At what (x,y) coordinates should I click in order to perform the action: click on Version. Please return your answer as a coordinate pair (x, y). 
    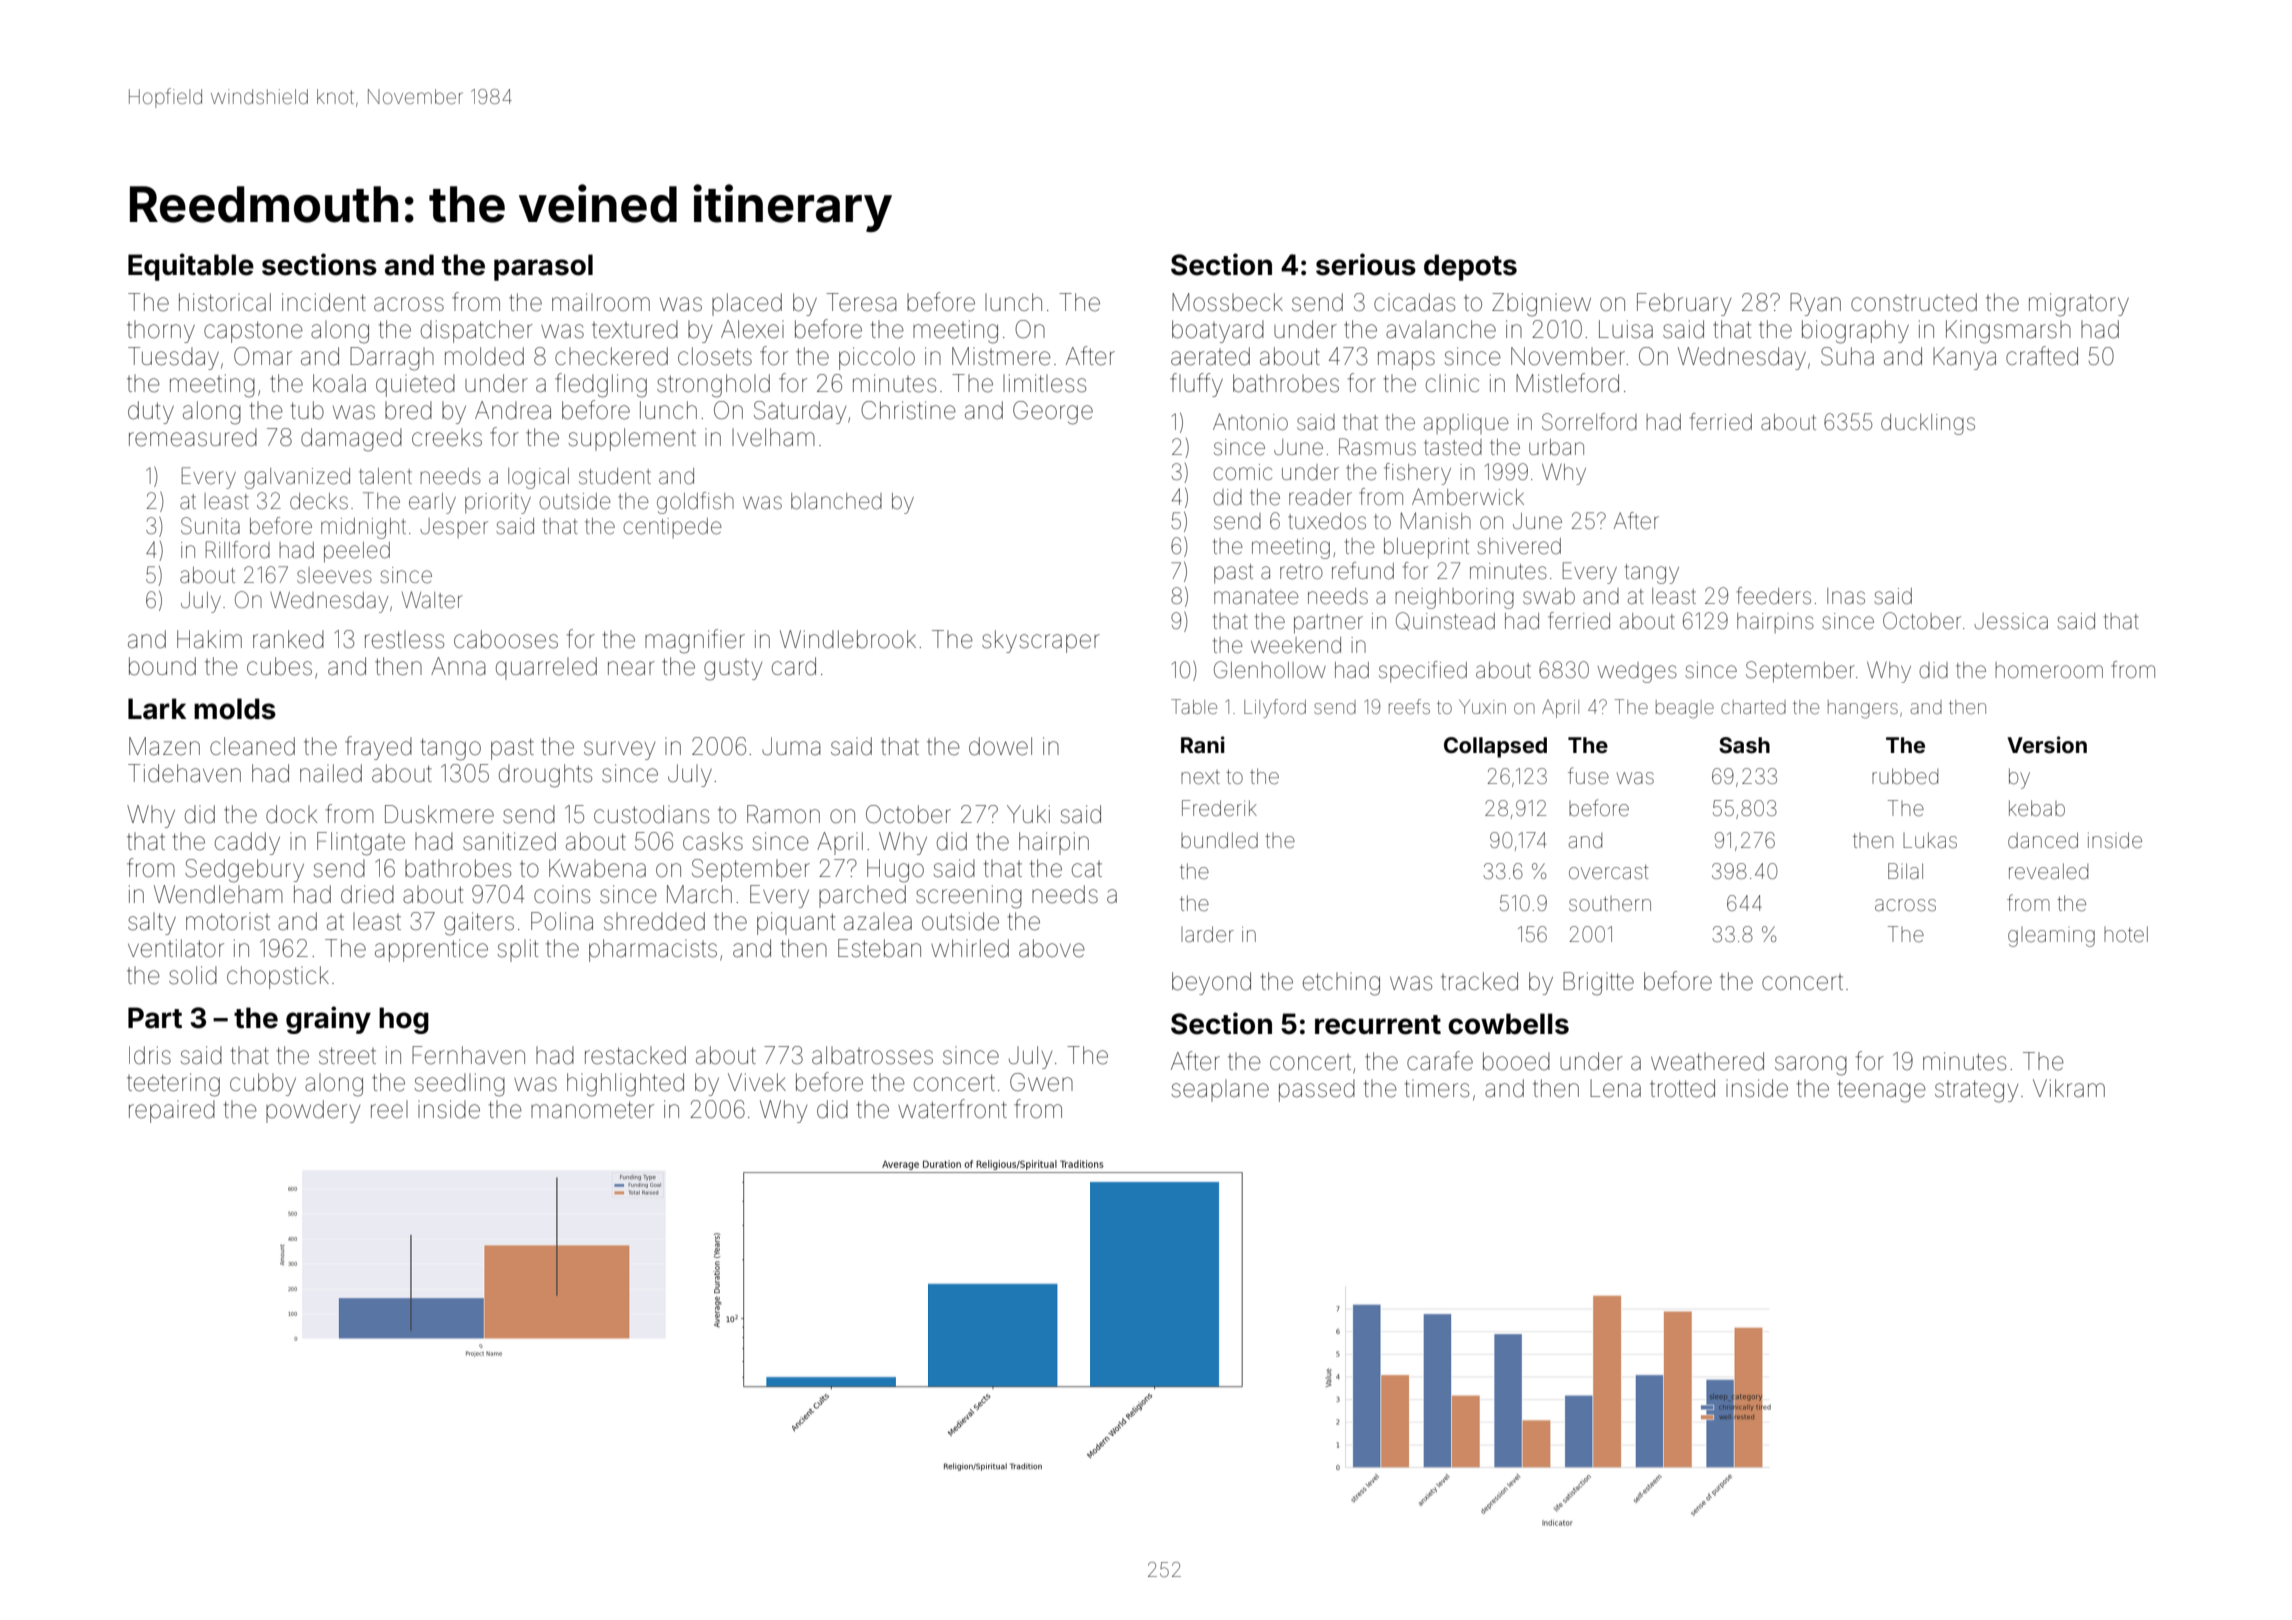
    Looking at the image, I should click on (2047, 744).
